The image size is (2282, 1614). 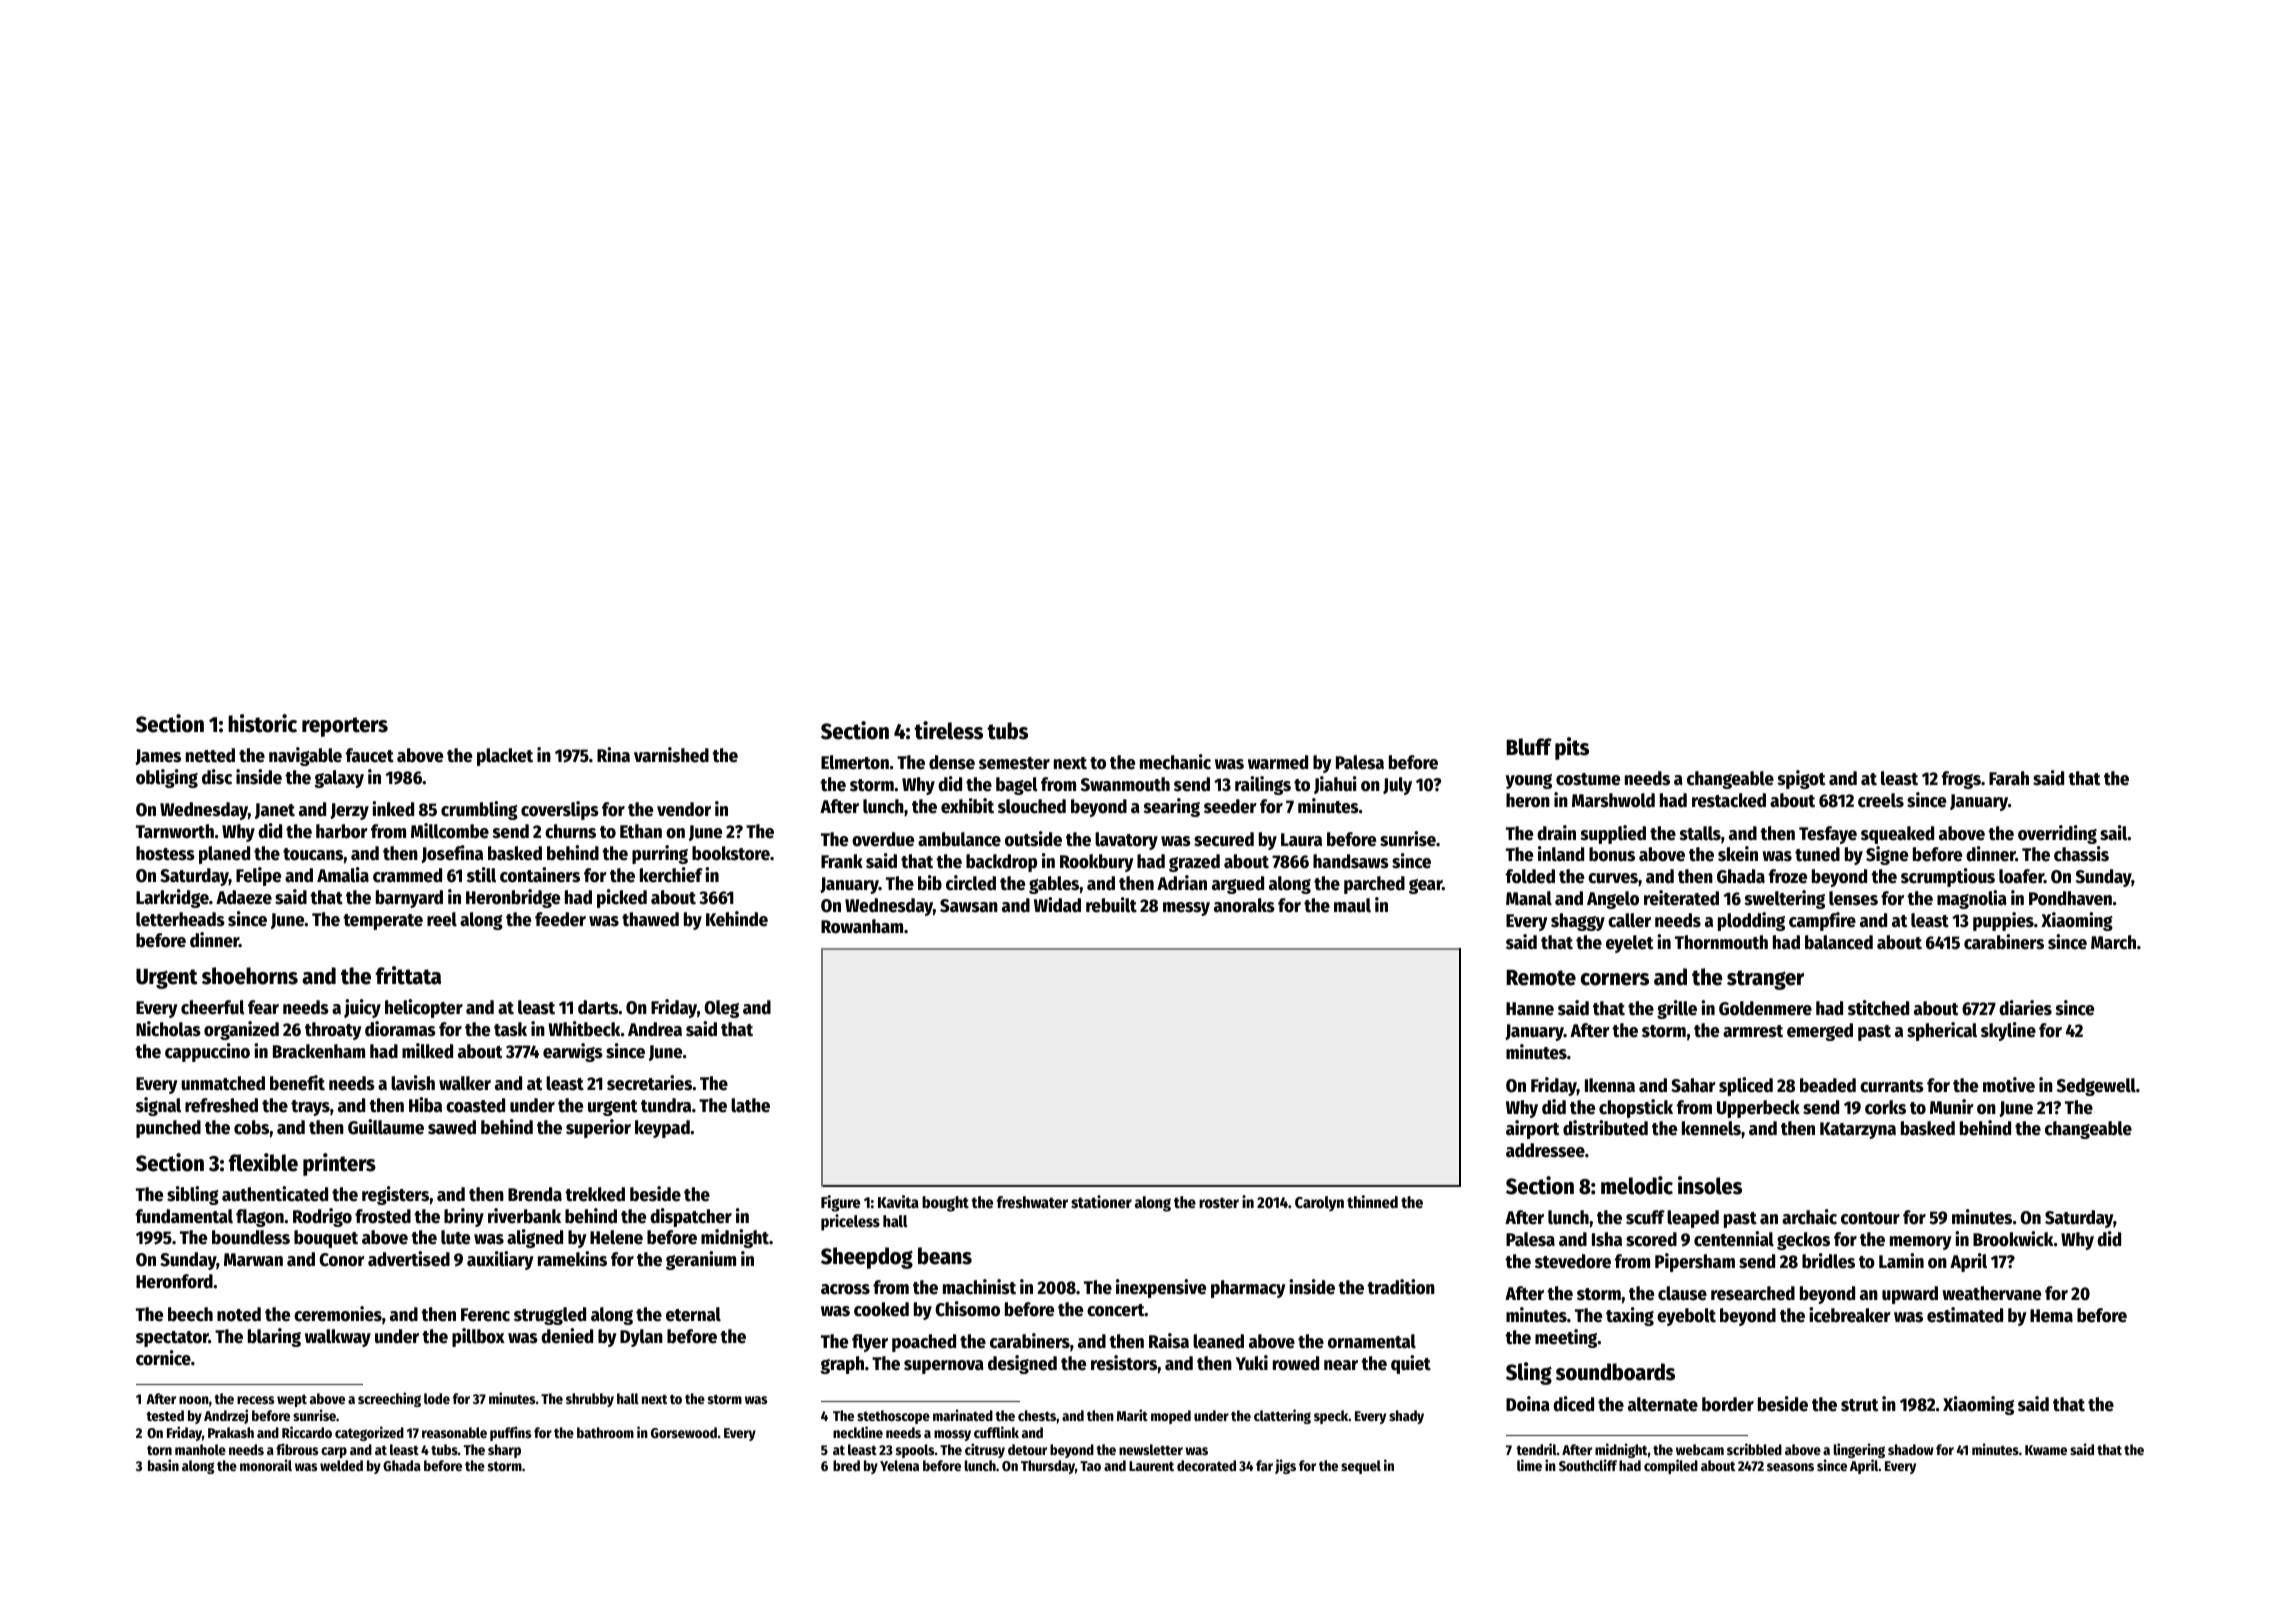 What do you see at coordinates (383, 922) in the screenshot?
I see `temperate` at bounding box center [383, 922].
